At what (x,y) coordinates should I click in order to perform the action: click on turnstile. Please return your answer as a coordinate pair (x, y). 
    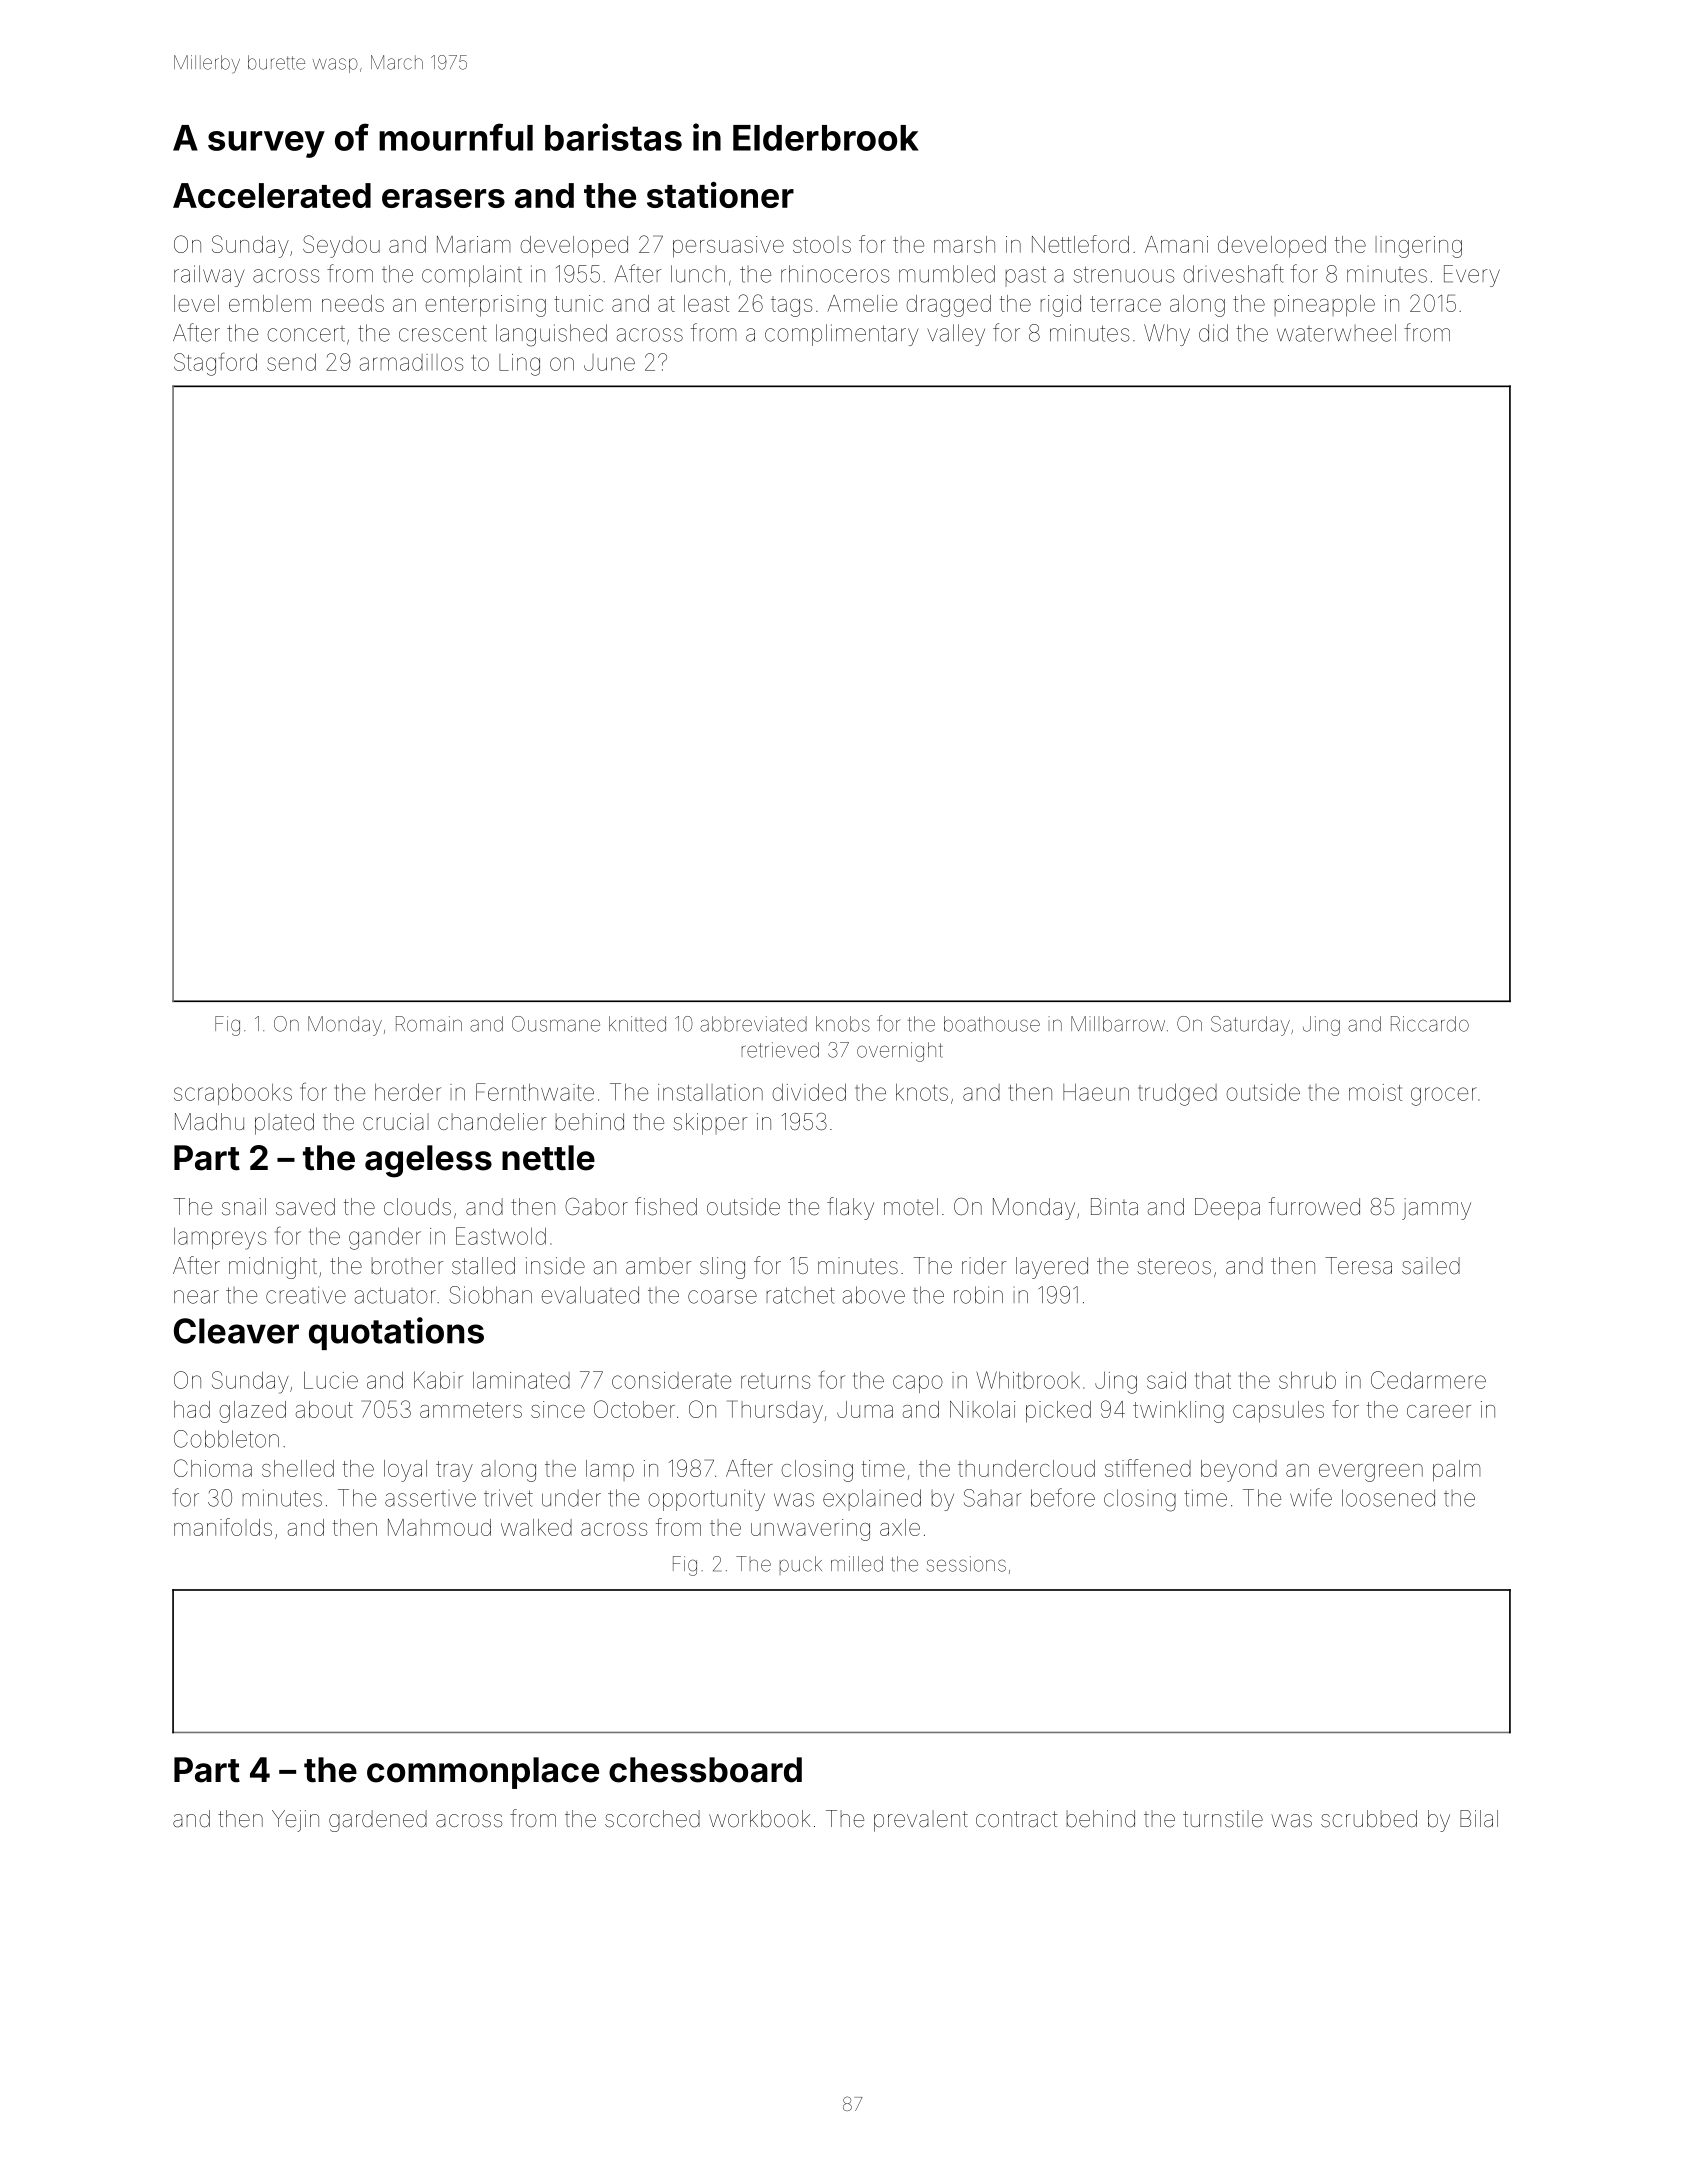
    Looking at the image, I should click on (1223, 1819).
